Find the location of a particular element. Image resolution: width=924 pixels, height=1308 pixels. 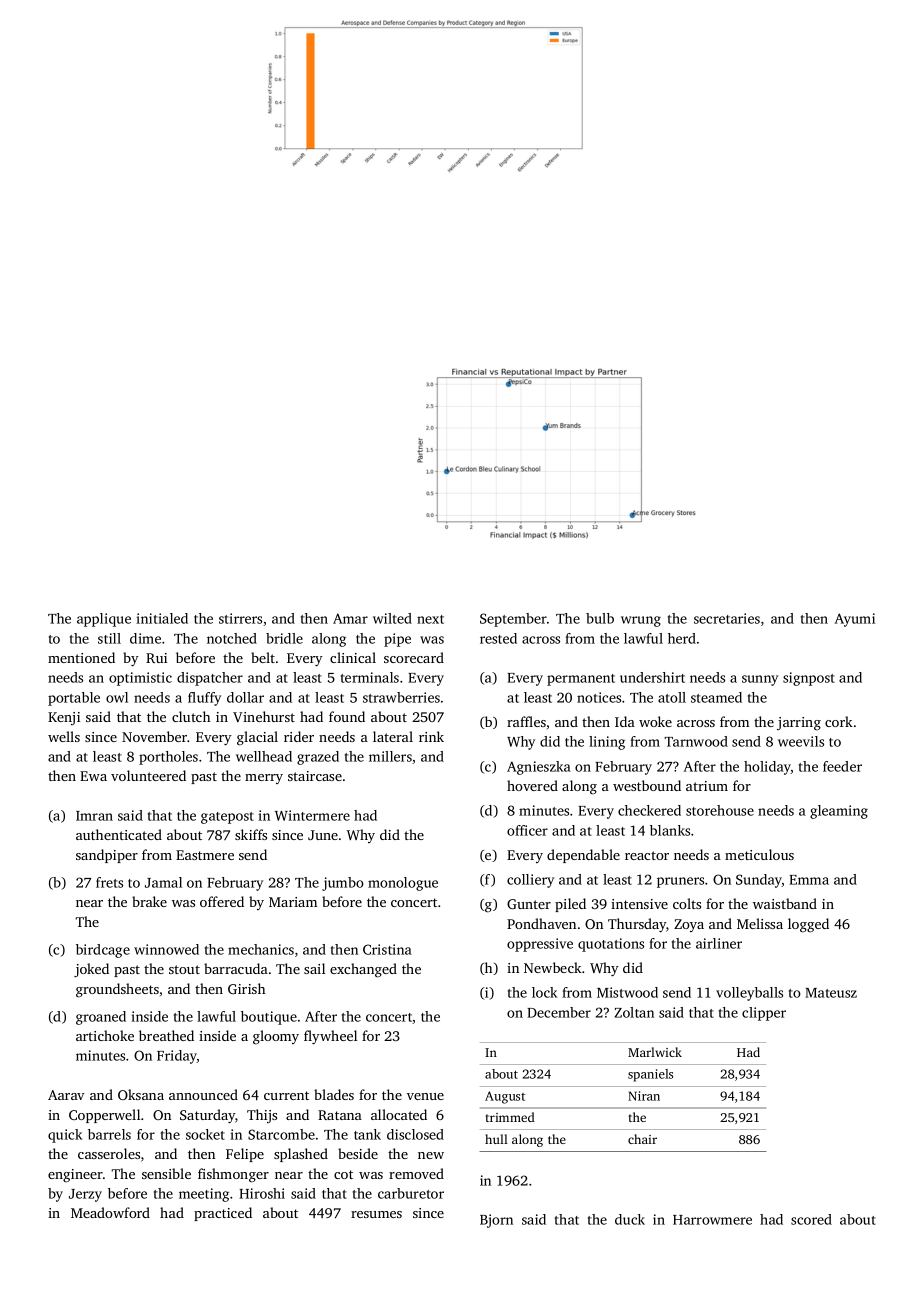

Imran is located at coordinates (94, 816).
